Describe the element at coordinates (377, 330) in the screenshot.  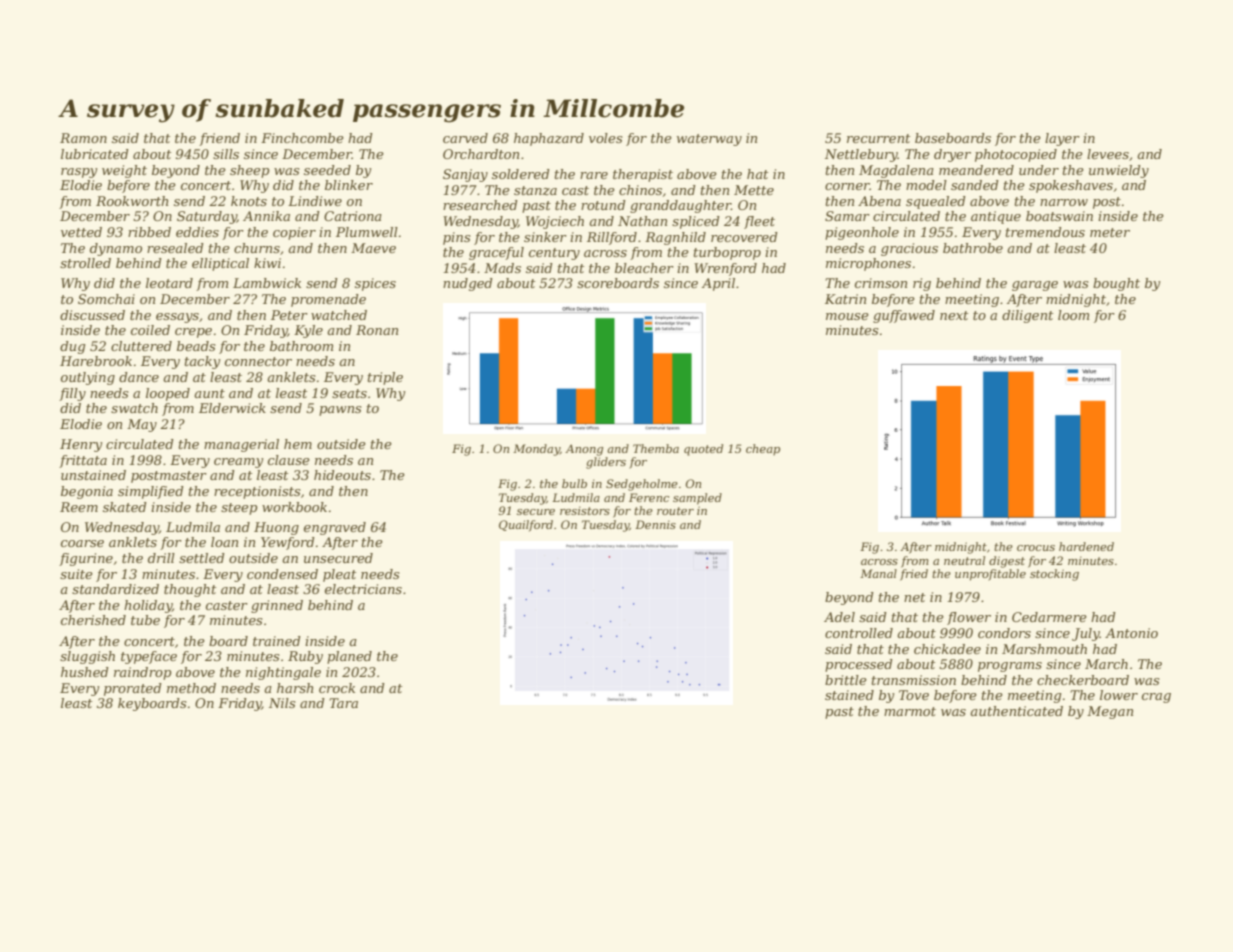
I see `Ronan` at that location.
